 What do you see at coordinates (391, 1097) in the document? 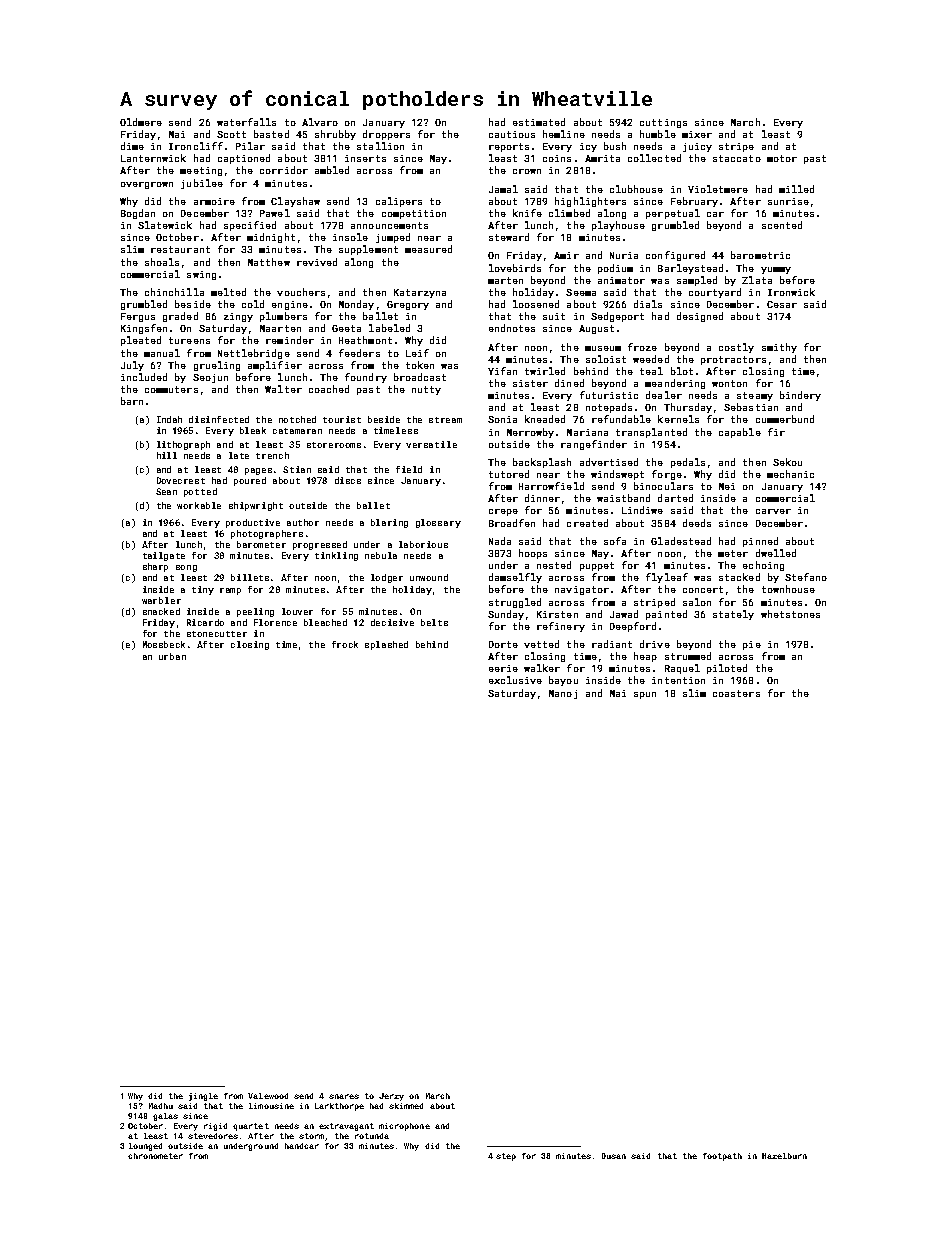
I see `Jerzy` at bounding box center [391, 1097].
